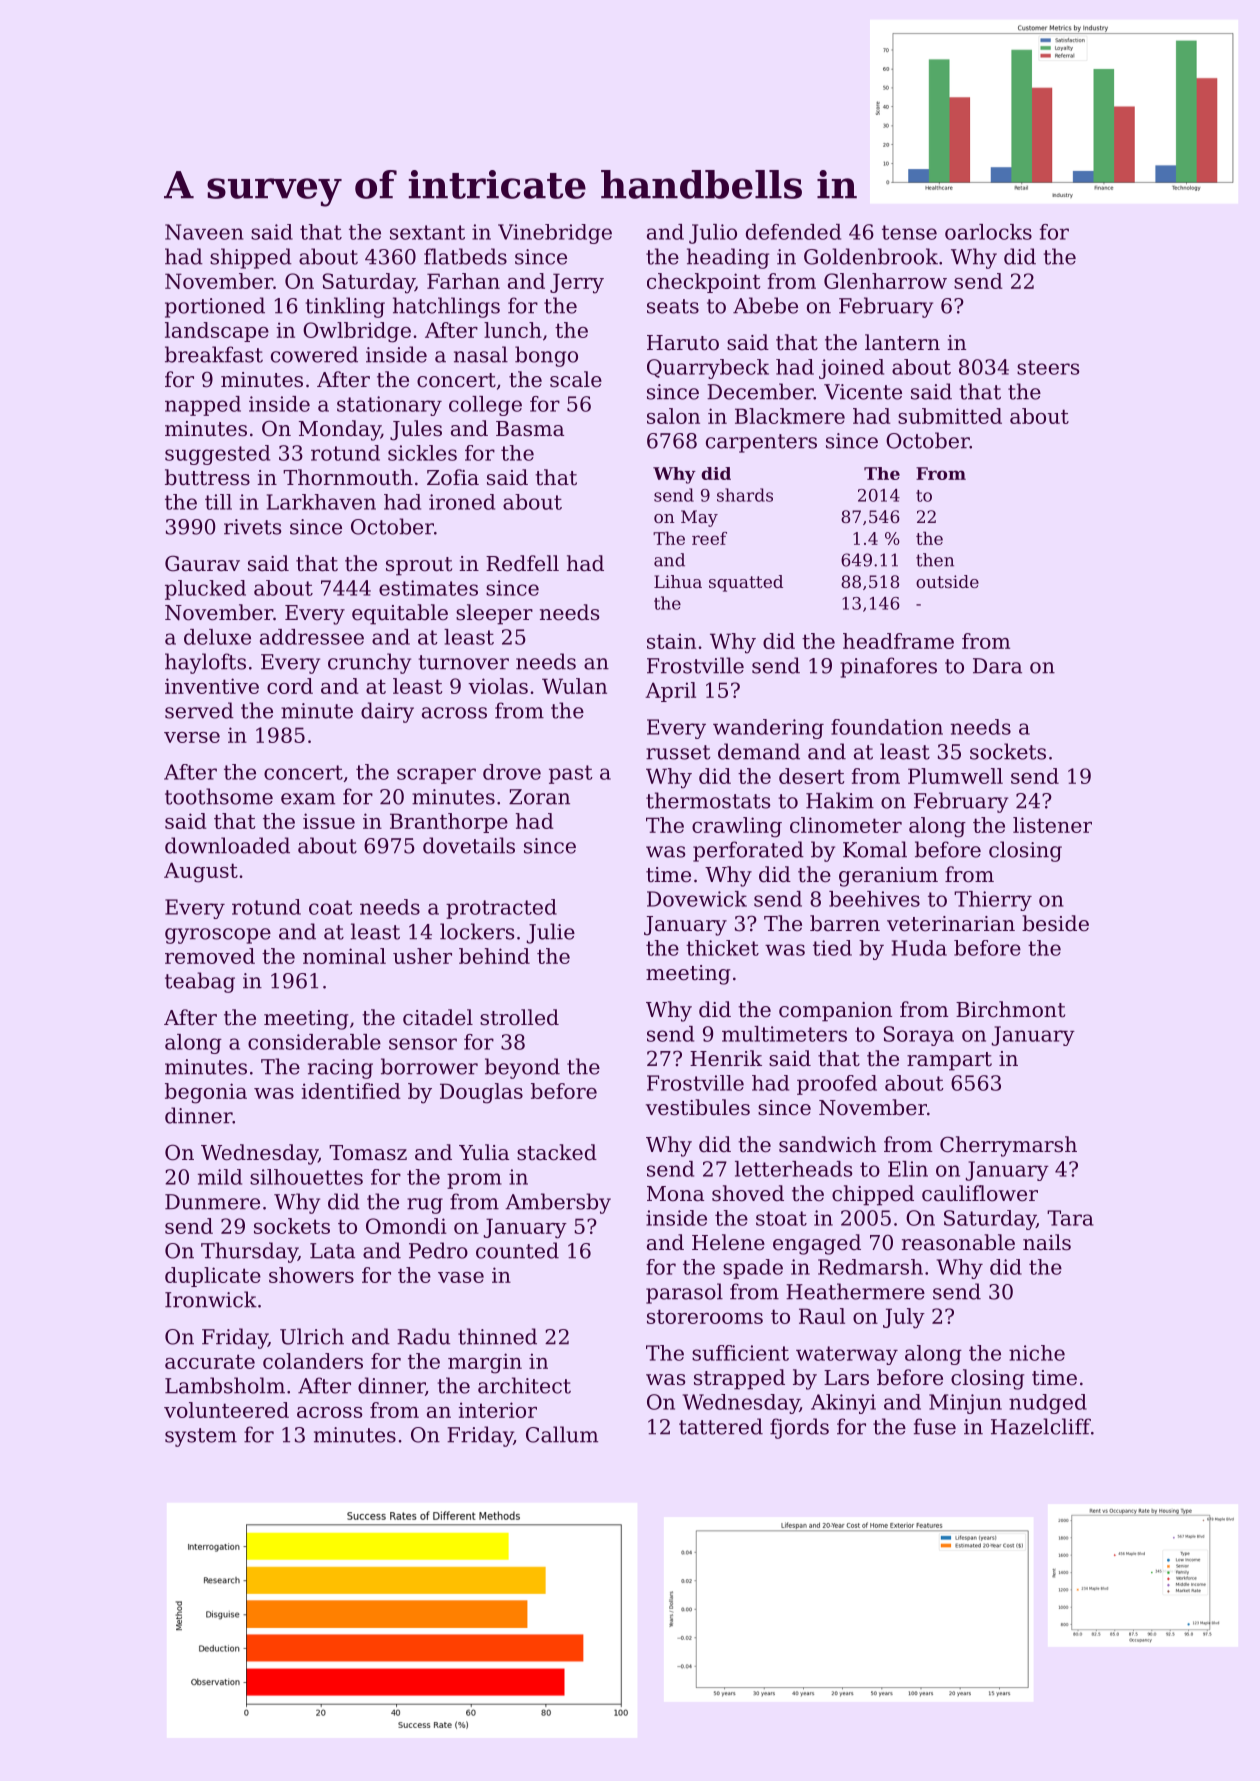 The width and height of the screenshot is (1260, 1781). I want to click on Radu, so click(423, 1336).
